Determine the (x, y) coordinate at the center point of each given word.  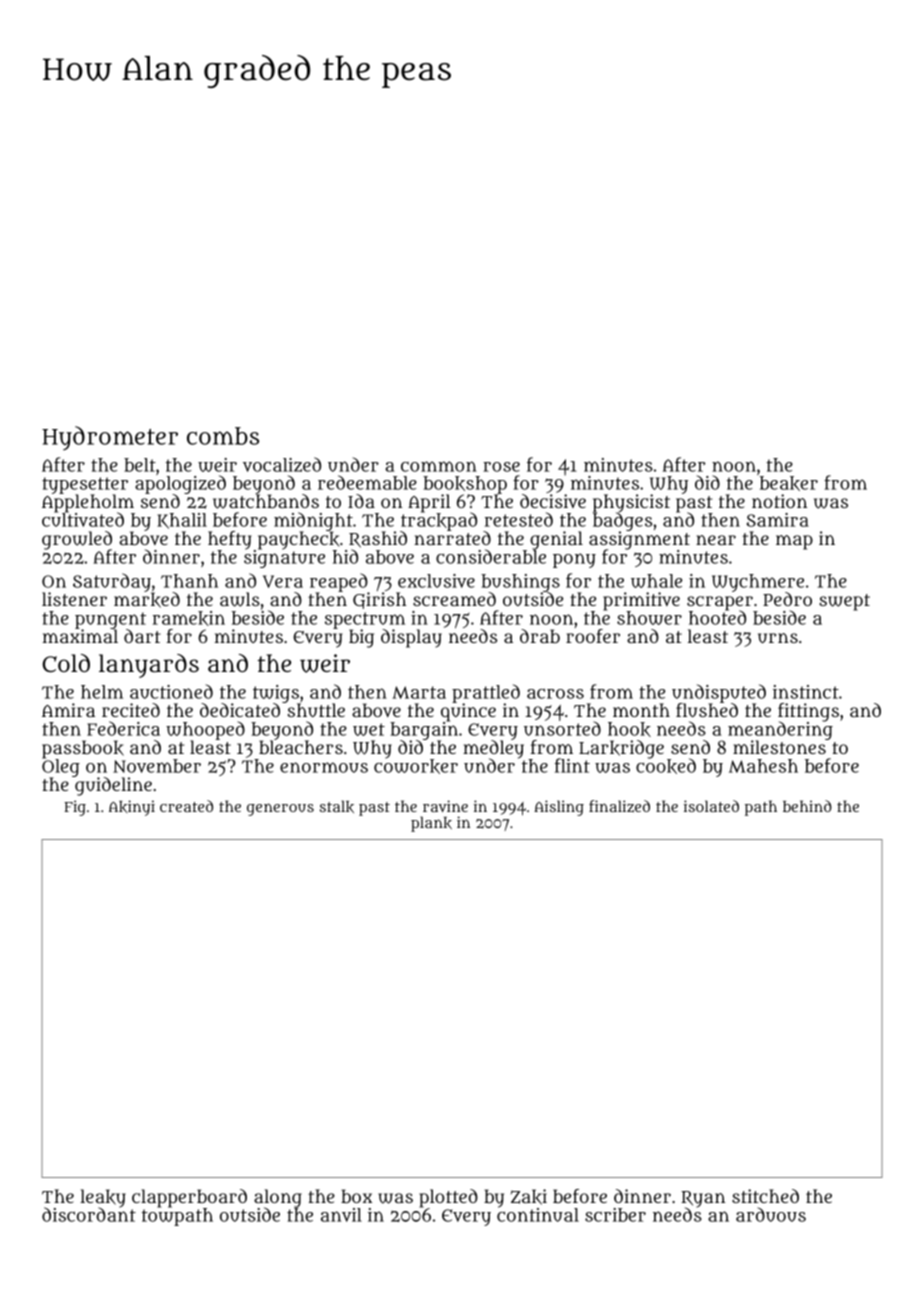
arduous (771, 1214)
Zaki (529, 1197)
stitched (765, 1196)
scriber (615, 1215)
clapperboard (189, 1198)
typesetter (85, 486)
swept (844, 602)
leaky (103, 1198)
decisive (553, 501)
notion (779, 501)
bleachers (301, 747)
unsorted (562, 728)
